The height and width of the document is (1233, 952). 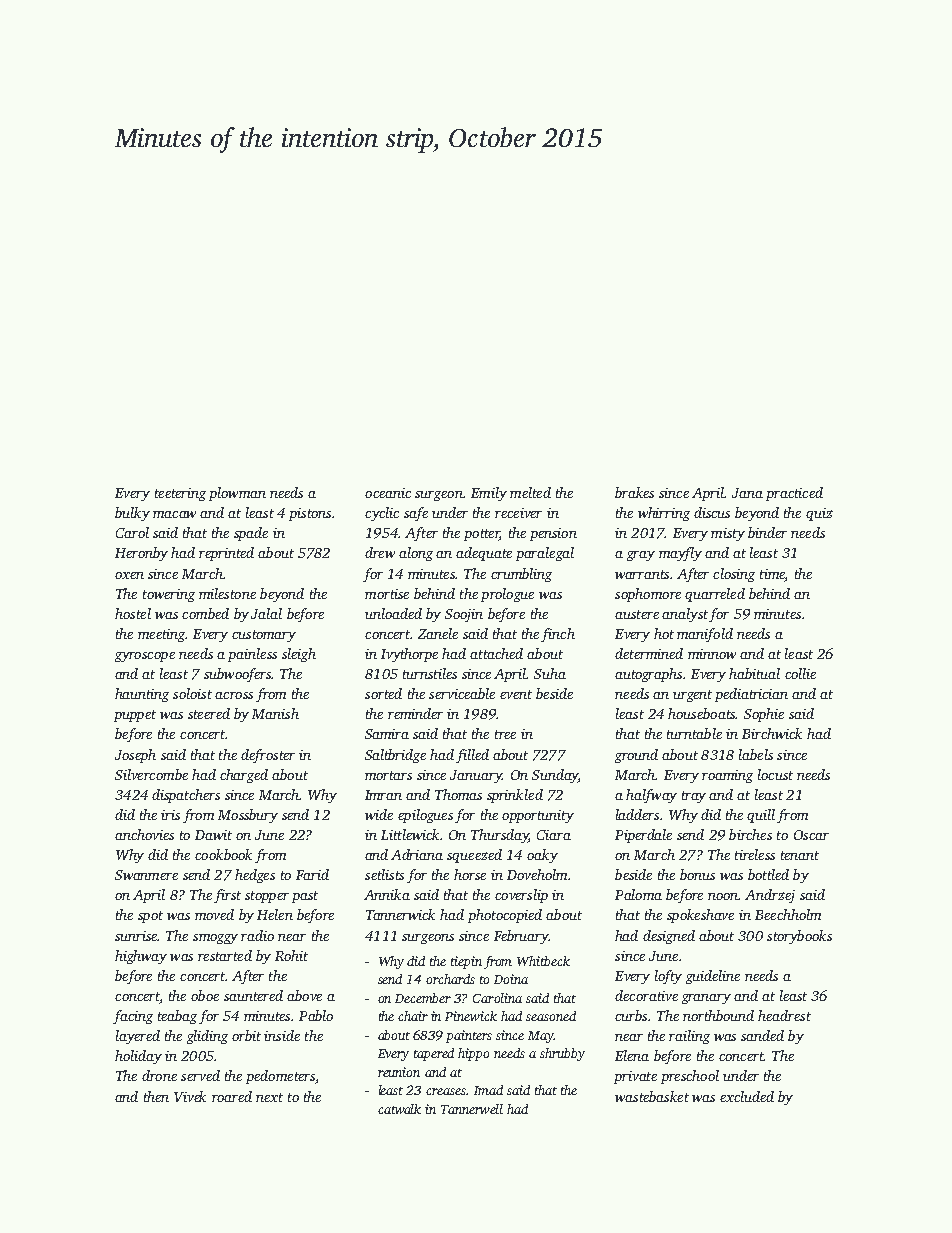 I want to click on roared, so click(x=232, y=1096).
